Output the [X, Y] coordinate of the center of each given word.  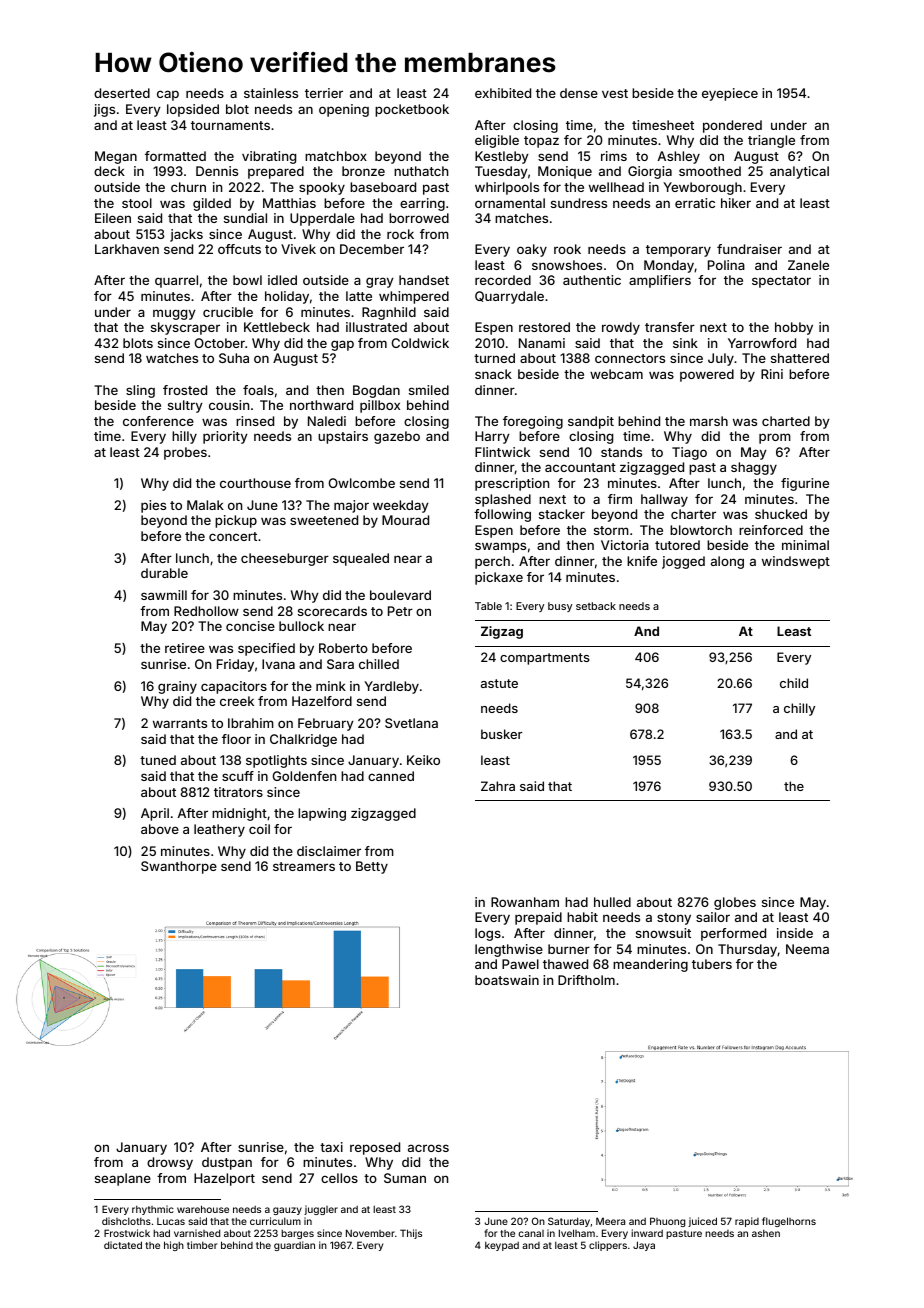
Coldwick [420, 343]
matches [521, 218]
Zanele [808, 265]
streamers [304, 866]
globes [735, 903]
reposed [375, 1148]
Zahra [498, 786]
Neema [807, 949]
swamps [500, 547]
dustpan [227, 1163]
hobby [794, 328]
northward [321, 405]
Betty [372, 867]
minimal [805, 545]
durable [164, 573]
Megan [116, 157]
